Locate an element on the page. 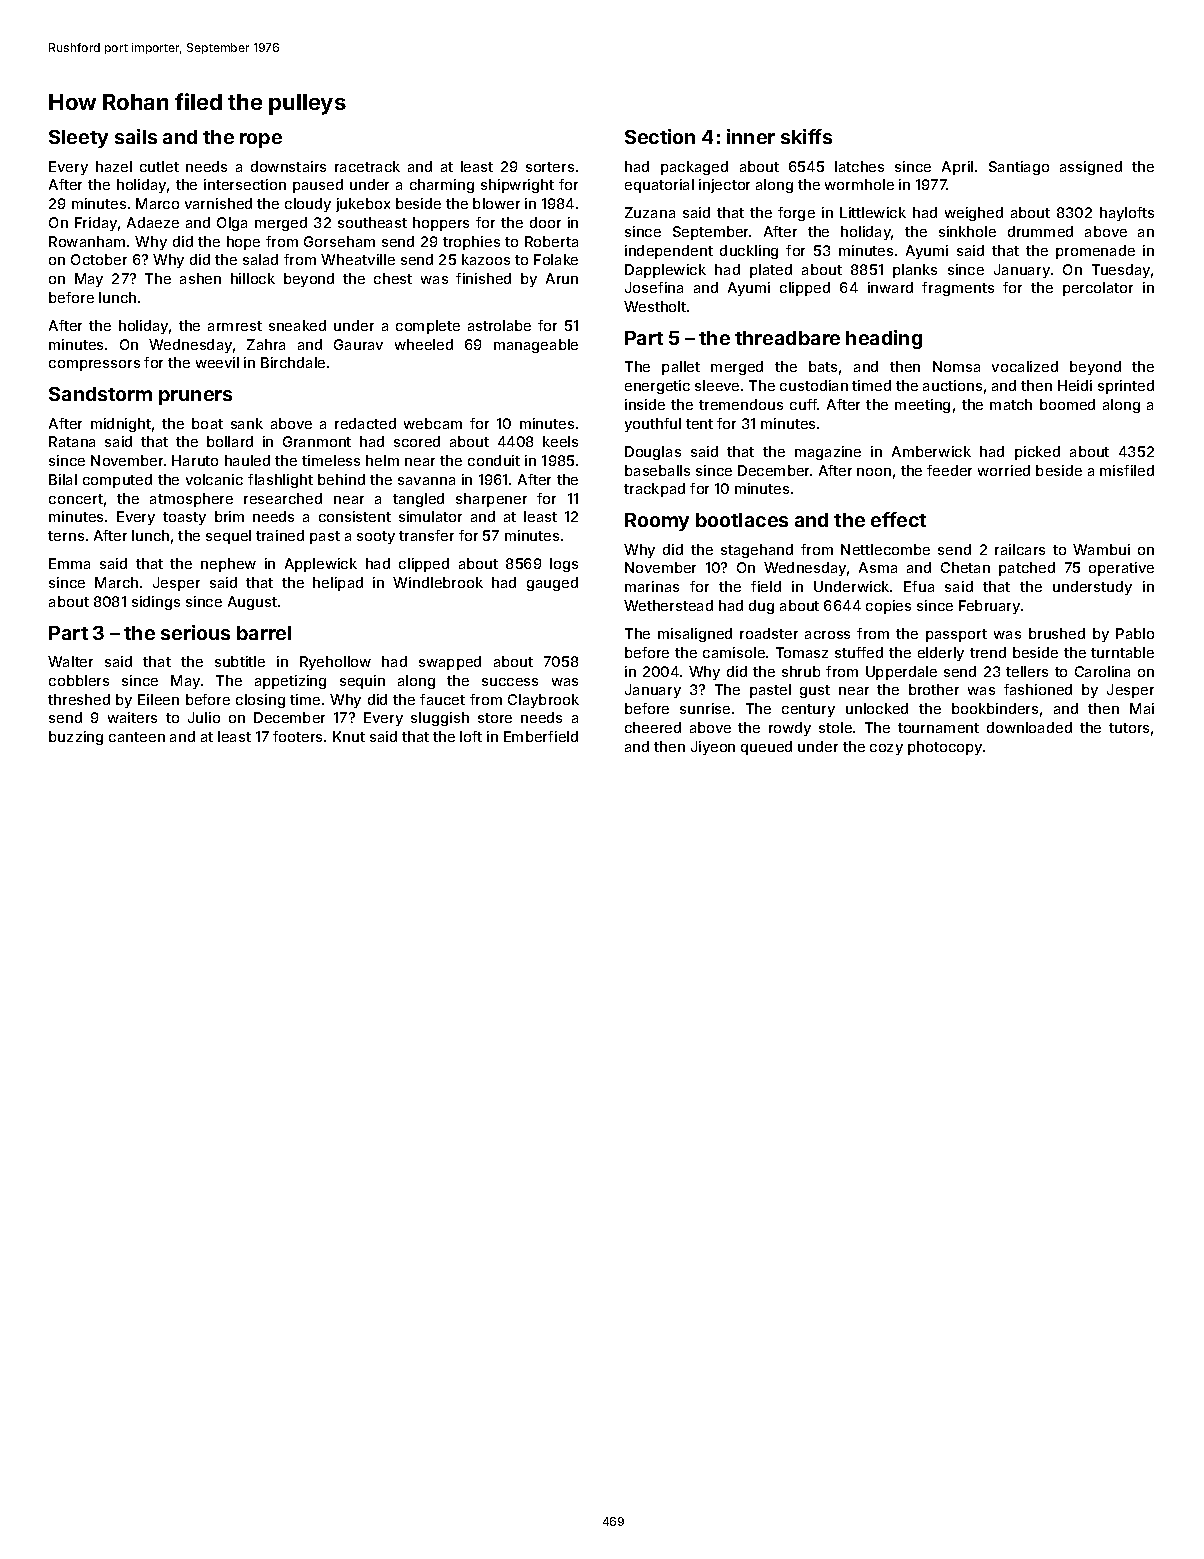 This document has height=1559, width=1204. sails is located at coordinates (136, 136).
